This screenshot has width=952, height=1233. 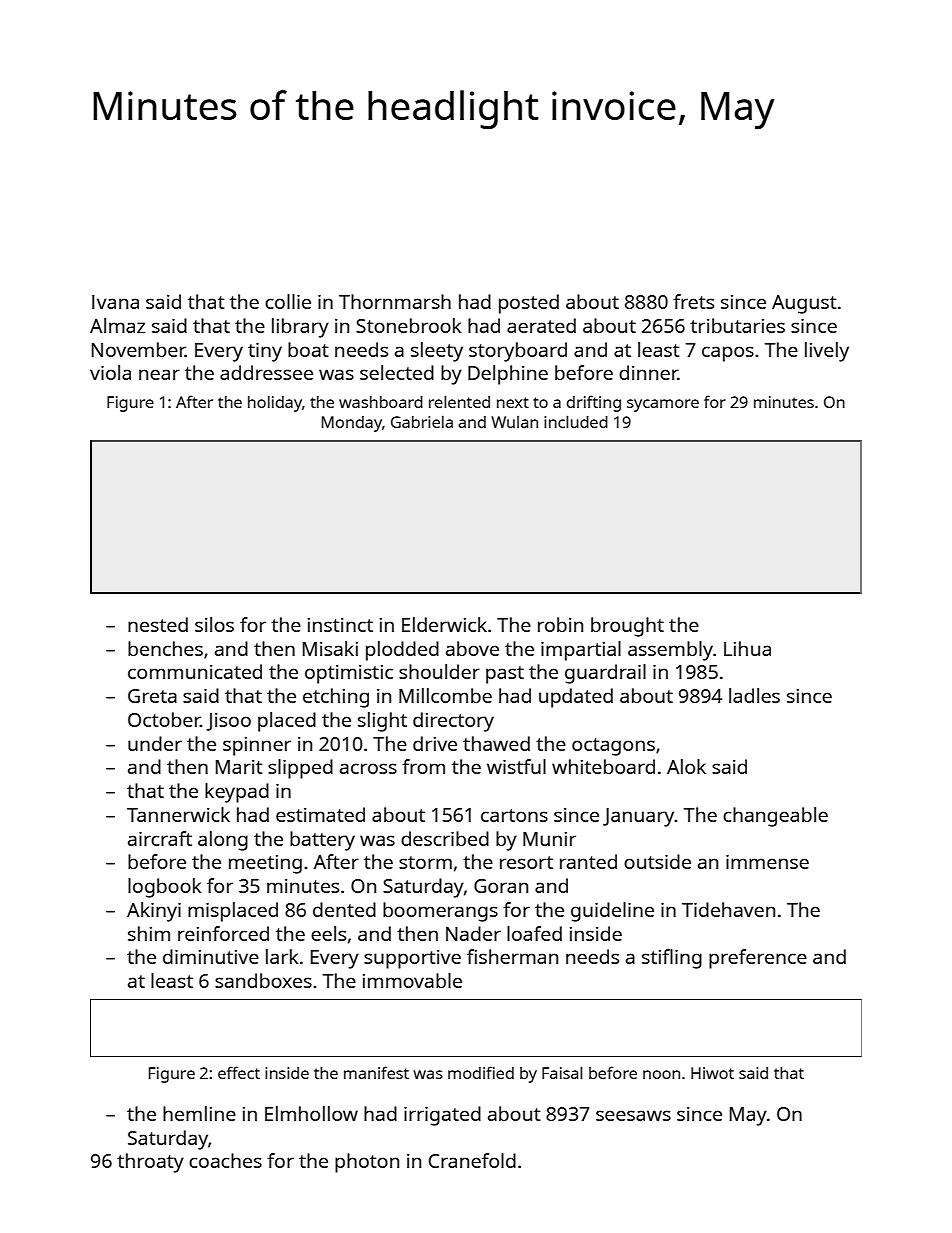 What do you see at coordinates (320, 814) in the screenshot?
I see `estimated` at bounding box center [320, 814].
